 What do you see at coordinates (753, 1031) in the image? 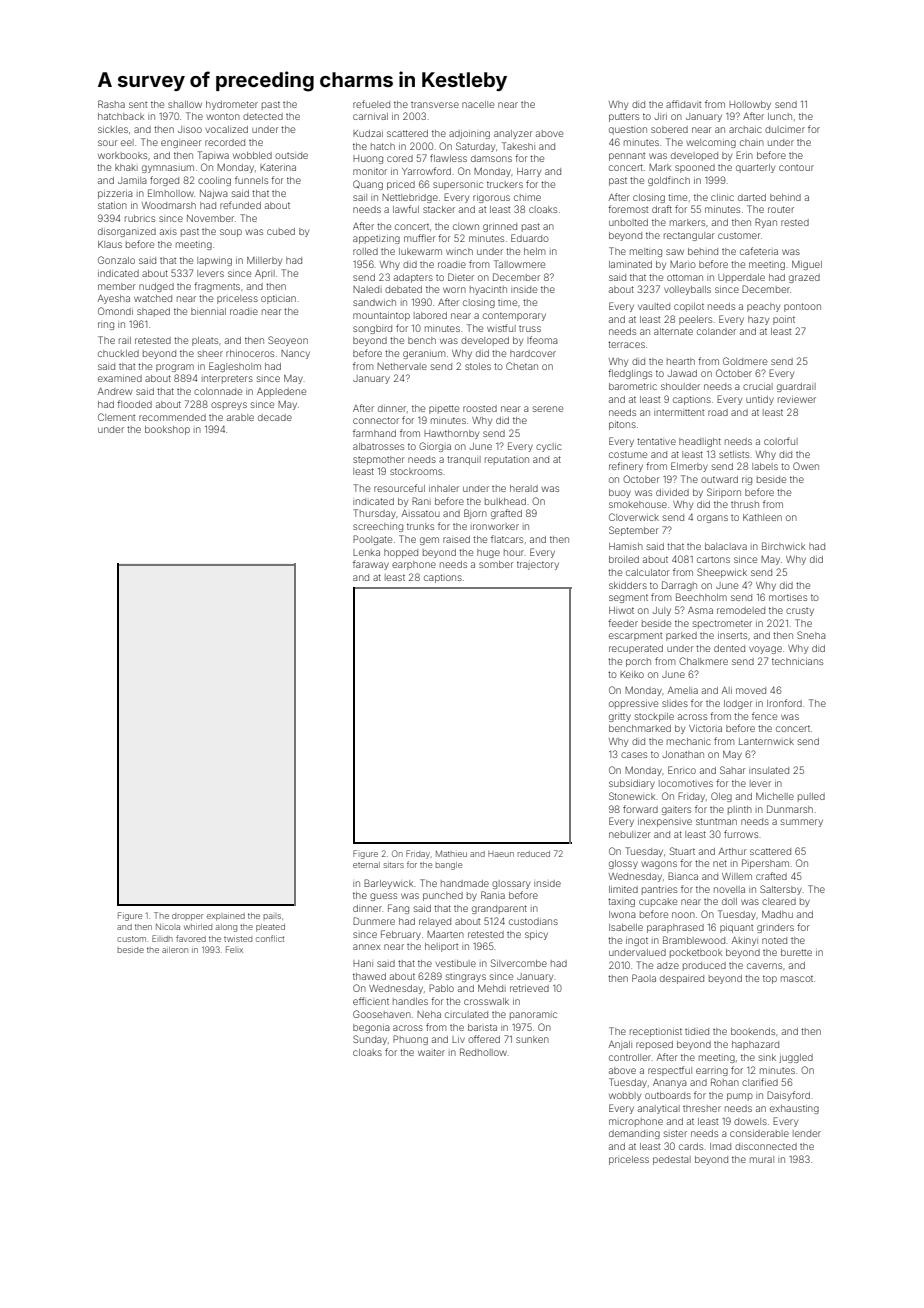
I see `bookends` at bounding box center [753, 1031].
